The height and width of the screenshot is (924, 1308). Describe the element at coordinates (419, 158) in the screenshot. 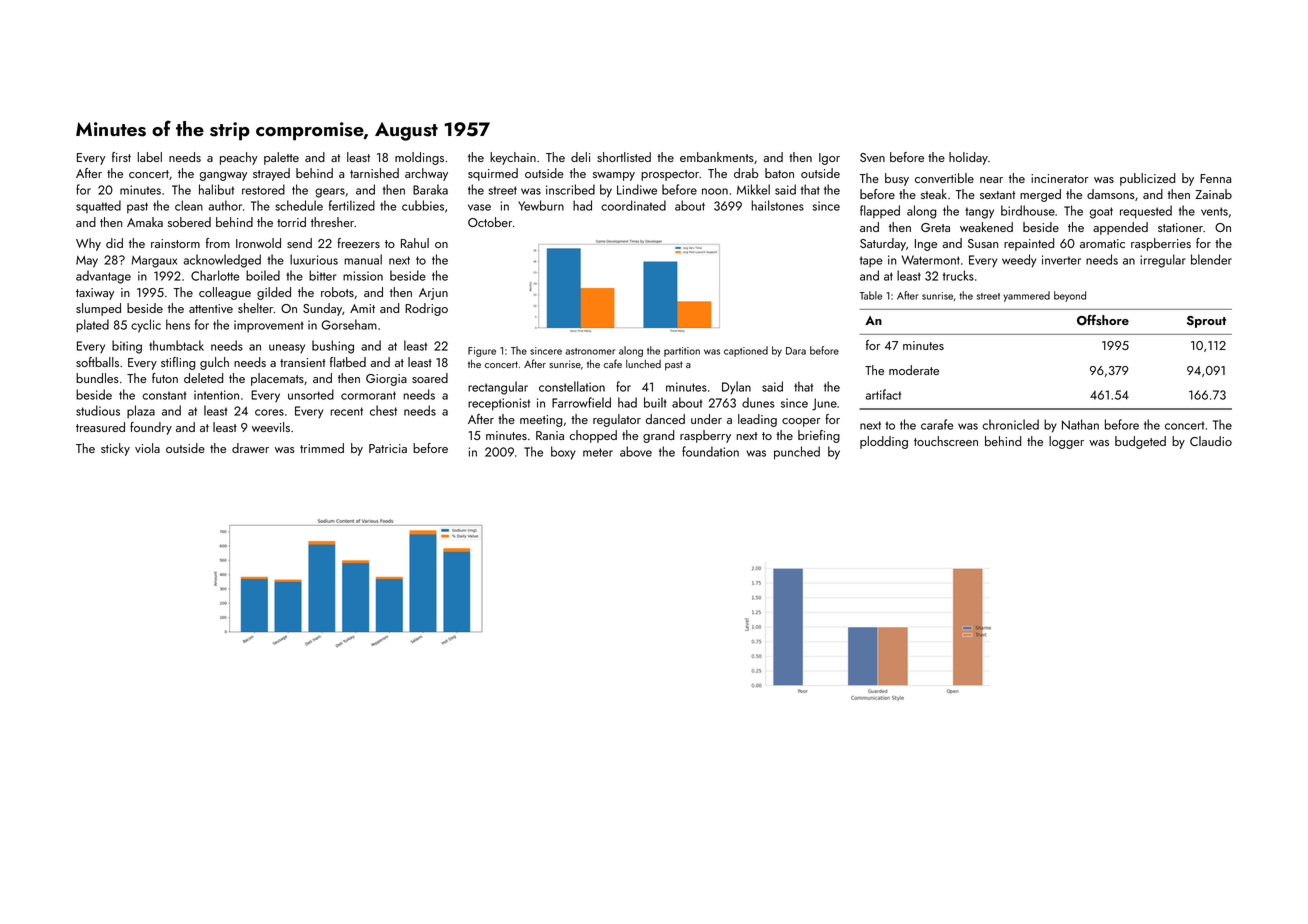

I see `moldings` at that location.
